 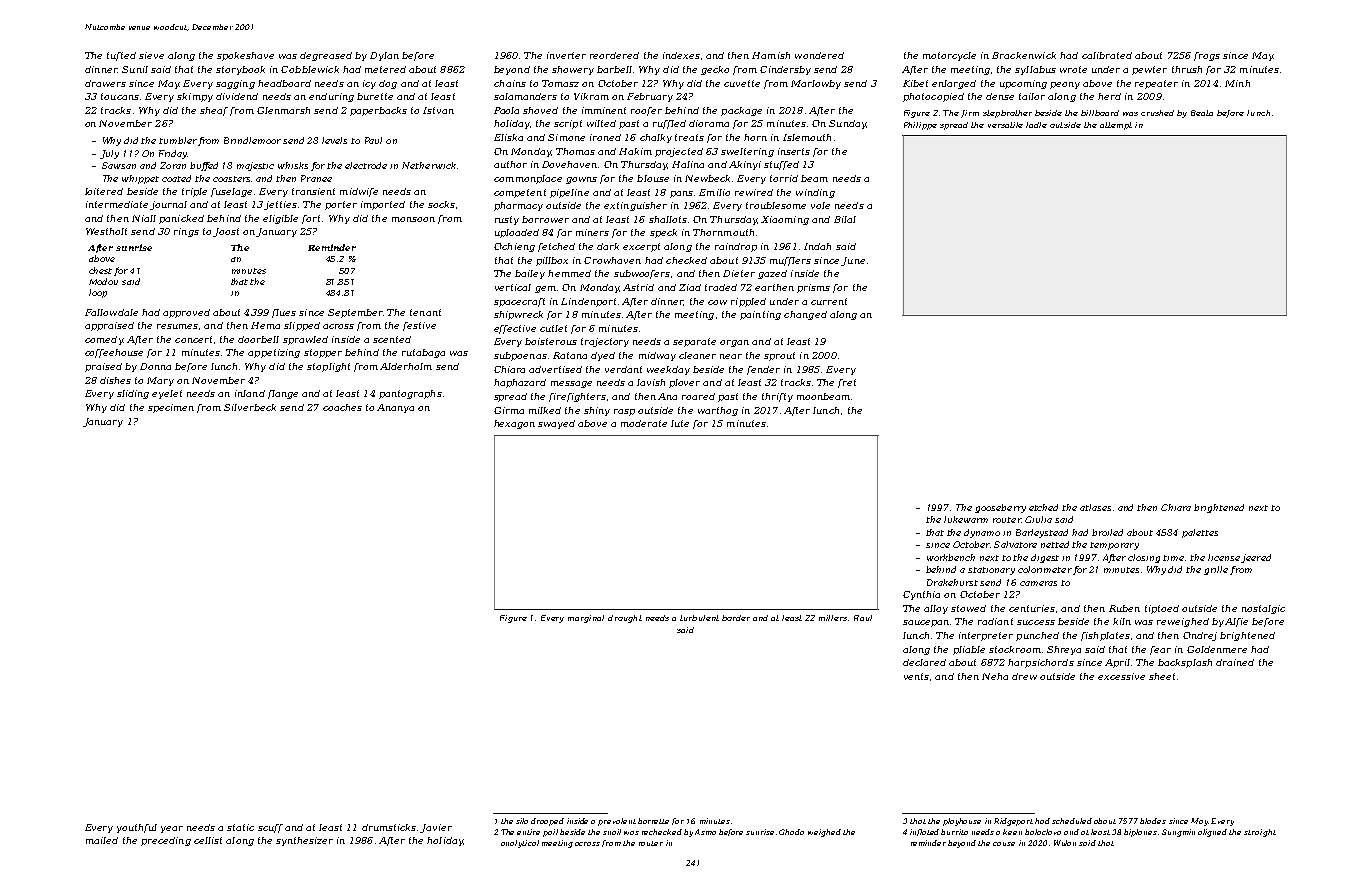 I want to click on Silverbeck, so click(x=250, y=407).
